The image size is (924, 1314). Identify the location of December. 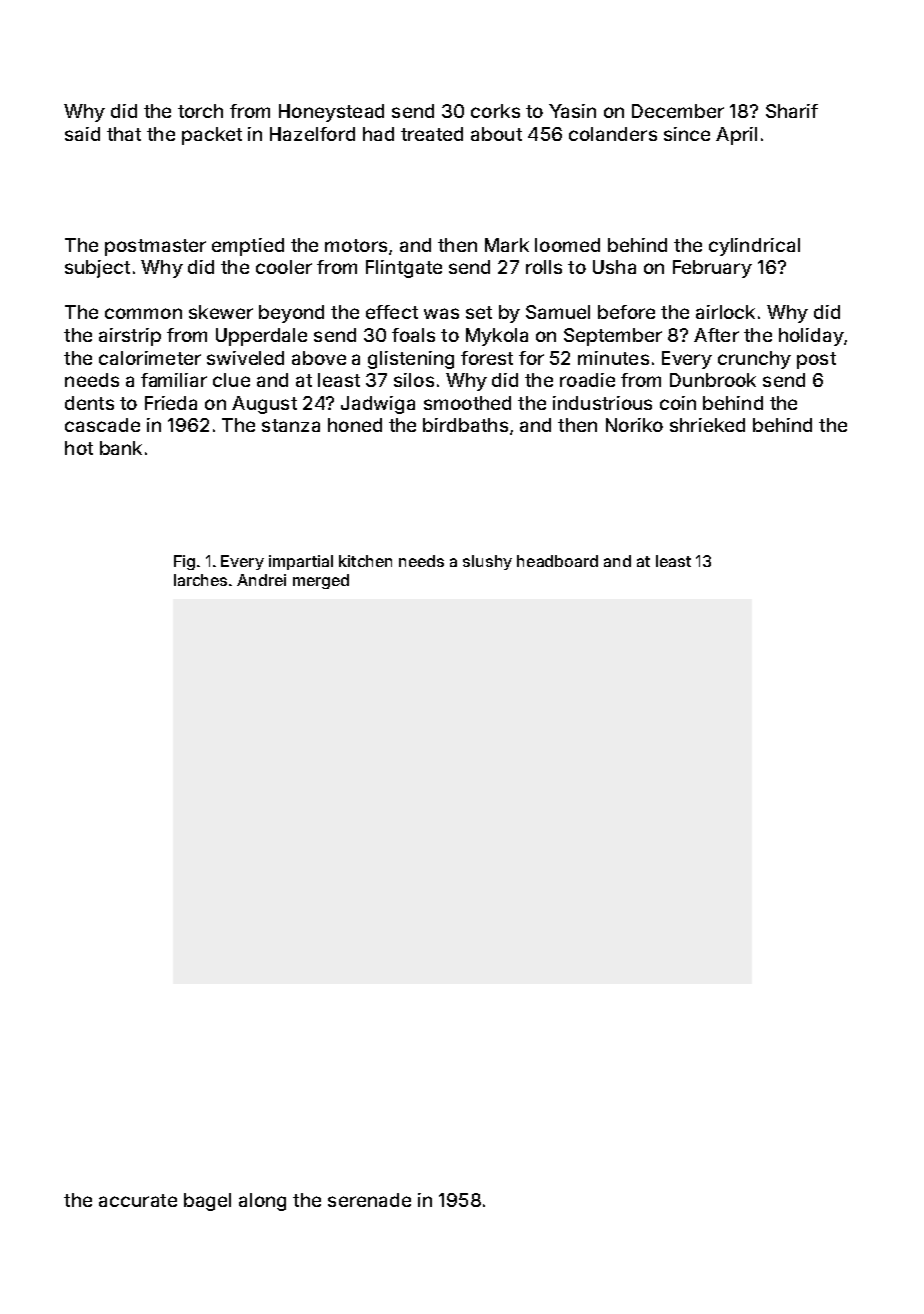
(678, 111).
